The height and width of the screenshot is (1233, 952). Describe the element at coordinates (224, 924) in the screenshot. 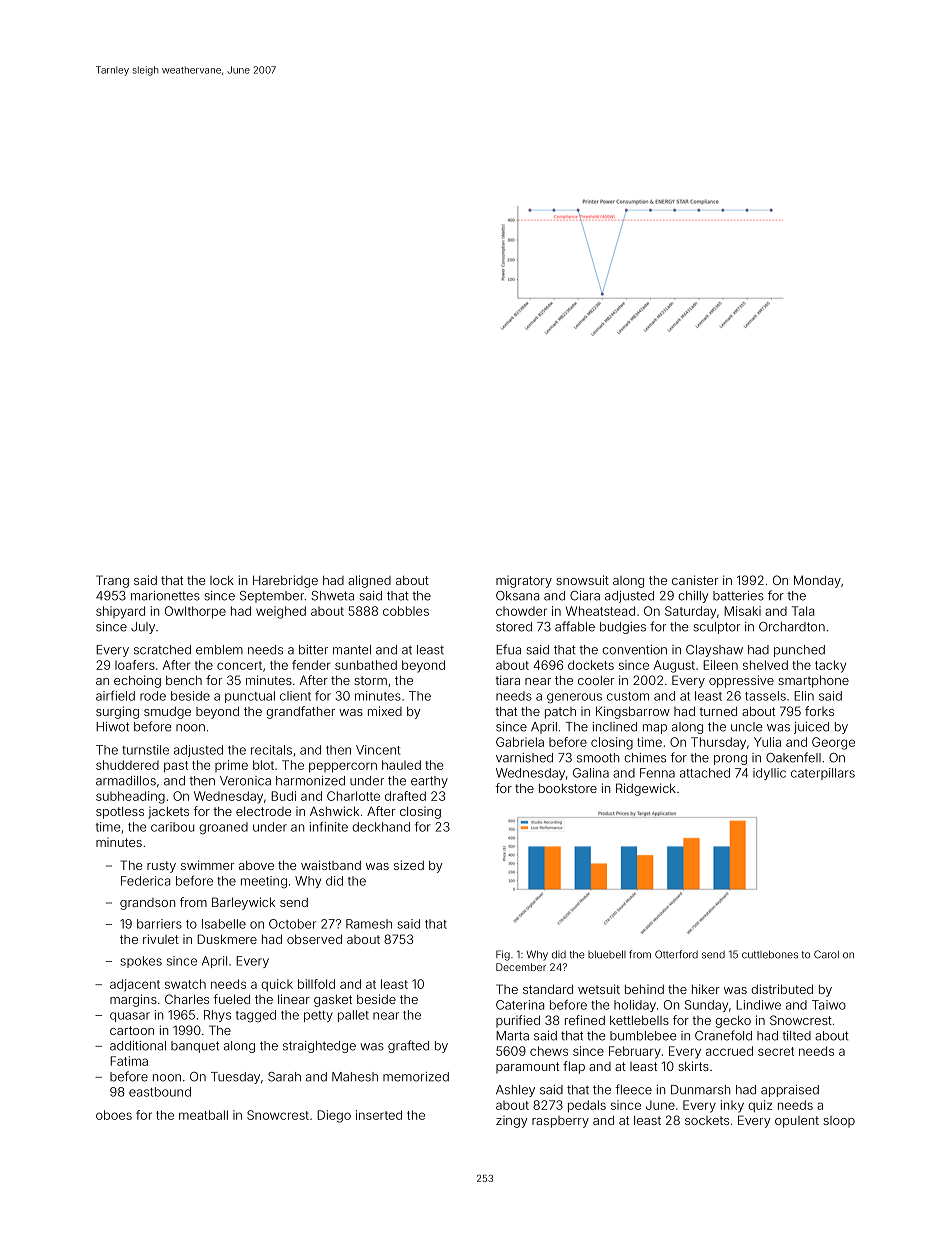

I see `Isabelle` at that location.
